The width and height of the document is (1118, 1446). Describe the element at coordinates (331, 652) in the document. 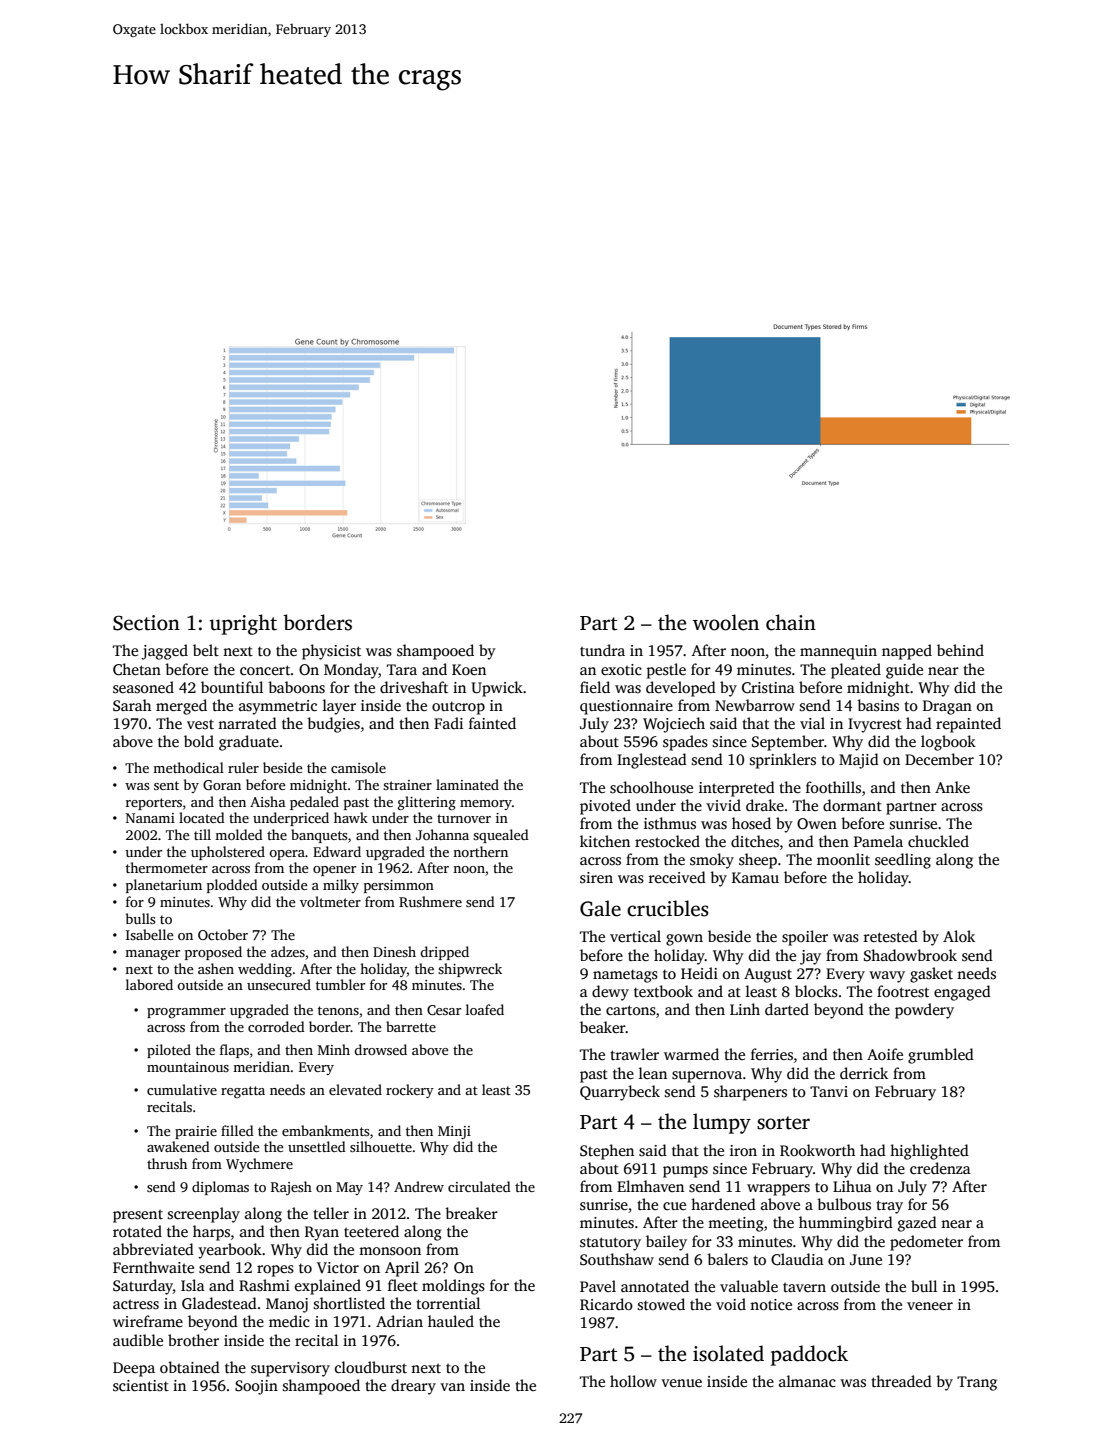

I see `physicist` at that location.
